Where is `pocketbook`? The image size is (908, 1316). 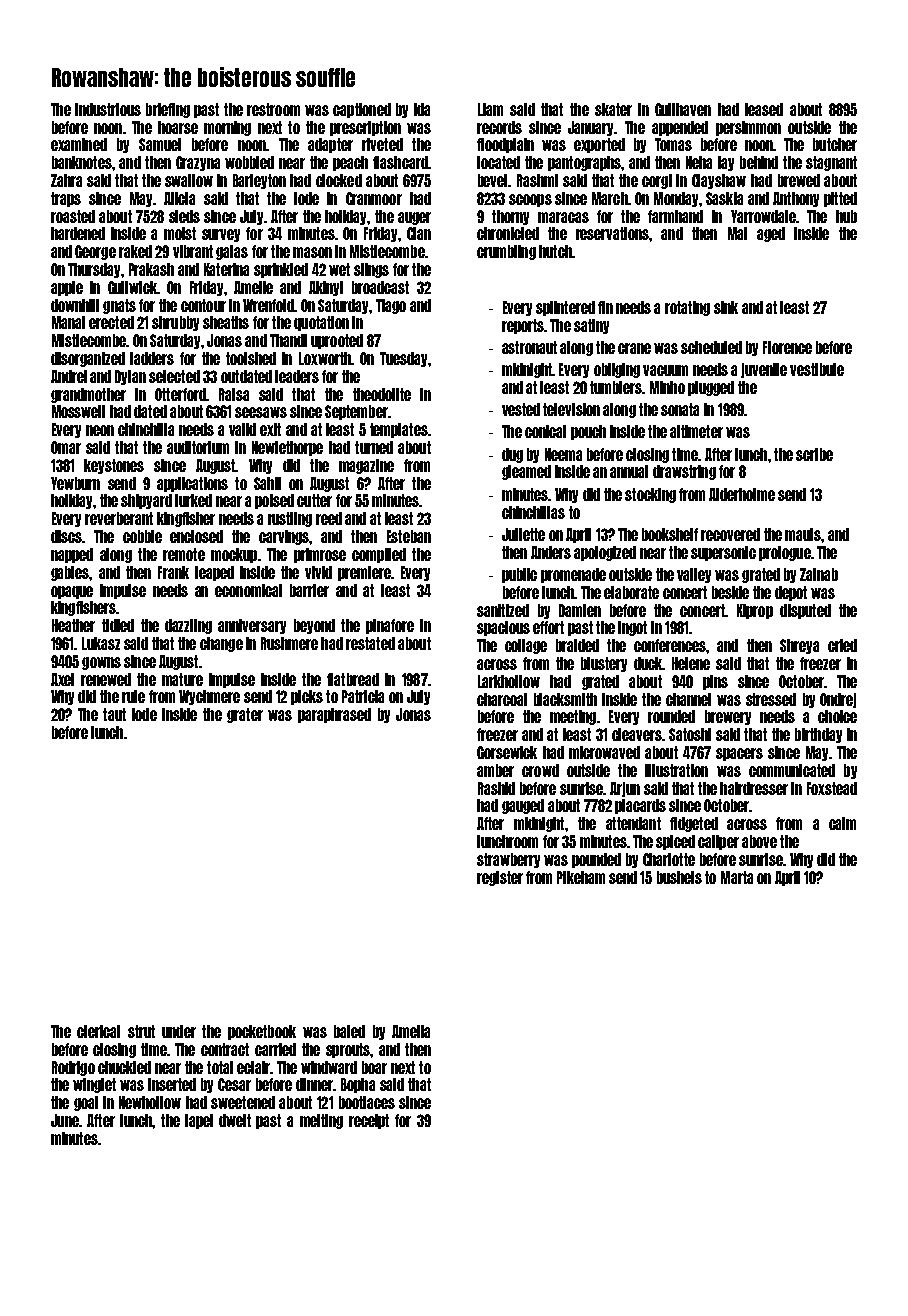 pocketbook is located at coordinates (262, 1032).
